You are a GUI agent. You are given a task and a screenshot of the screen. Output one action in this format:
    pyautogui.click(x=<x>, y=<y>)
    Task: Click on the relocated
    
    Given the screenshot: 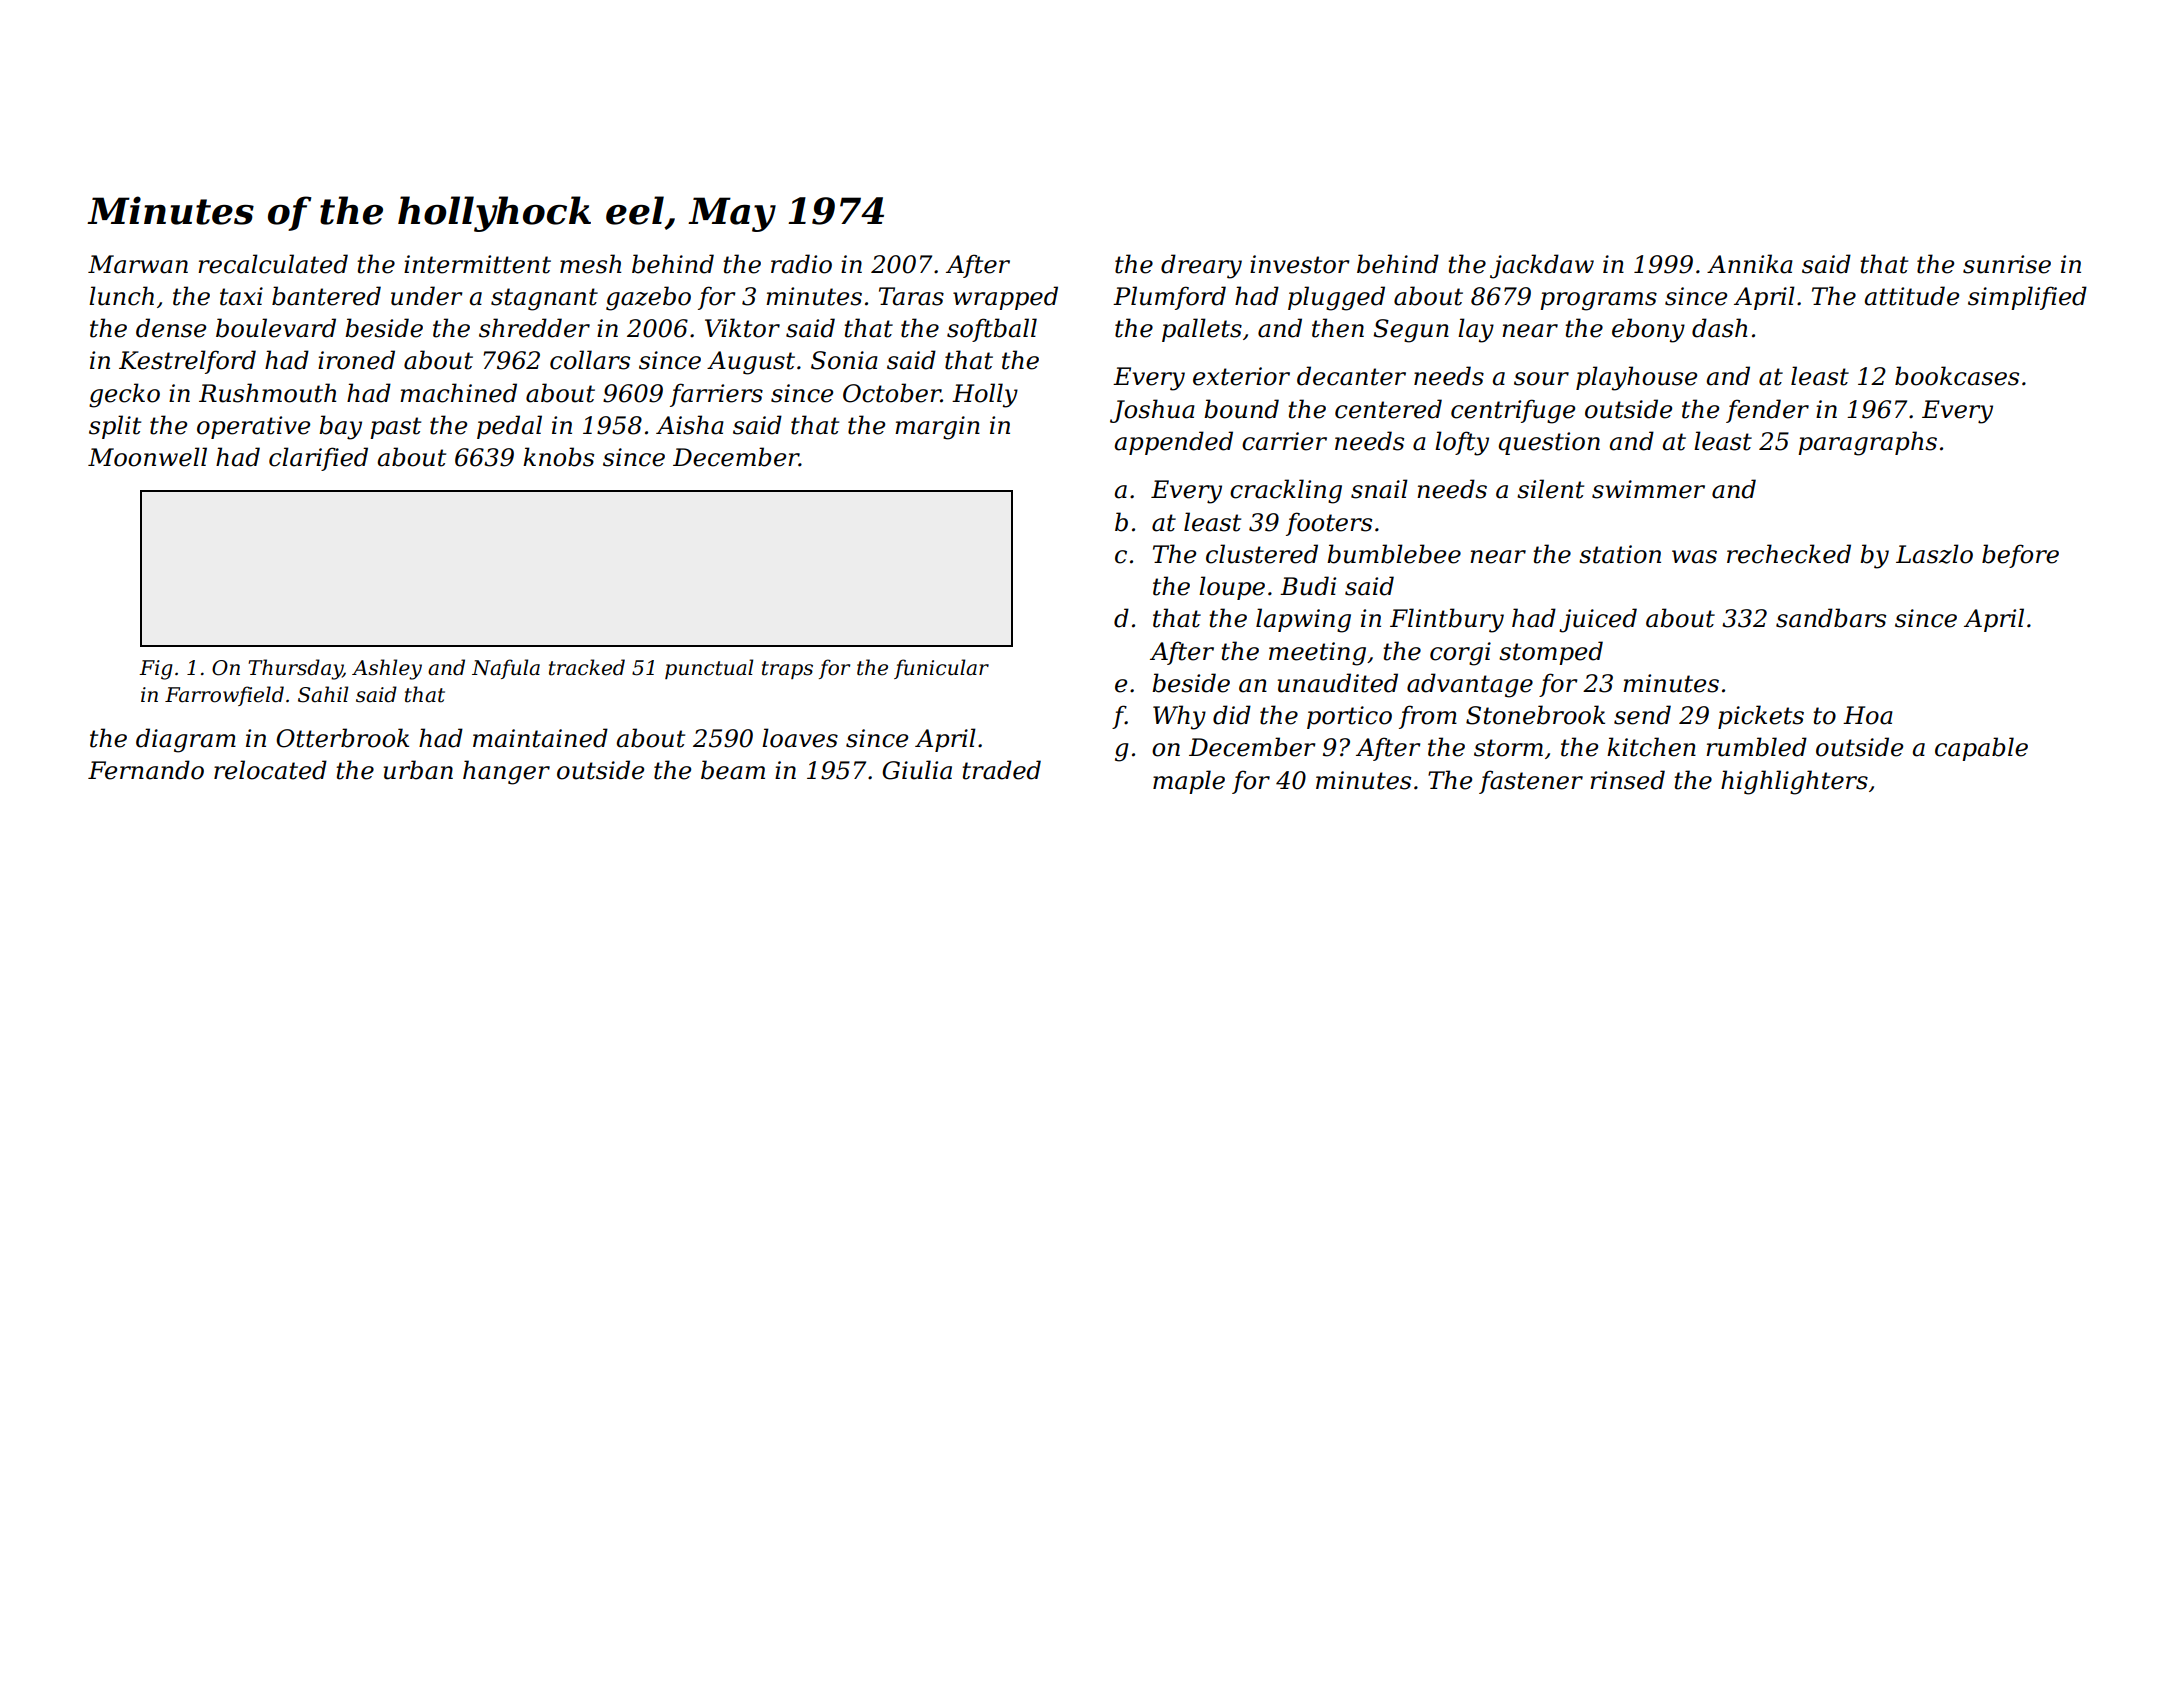 What is the action you would take?
    pyautogui.click(x=270, y=770)
